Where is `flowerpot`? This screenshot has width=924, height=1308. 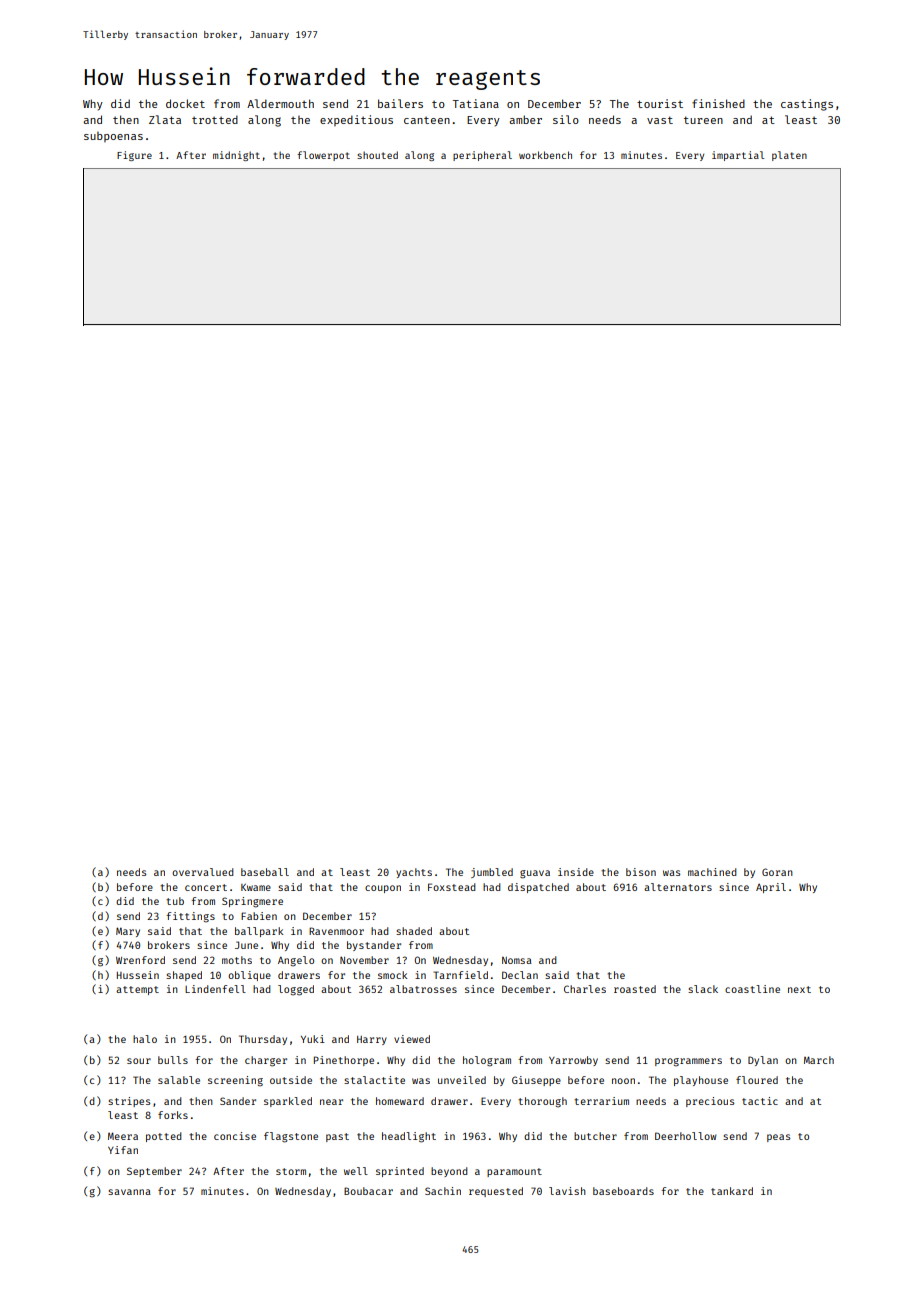 flowerpot is located at coordinates (323, 156).
